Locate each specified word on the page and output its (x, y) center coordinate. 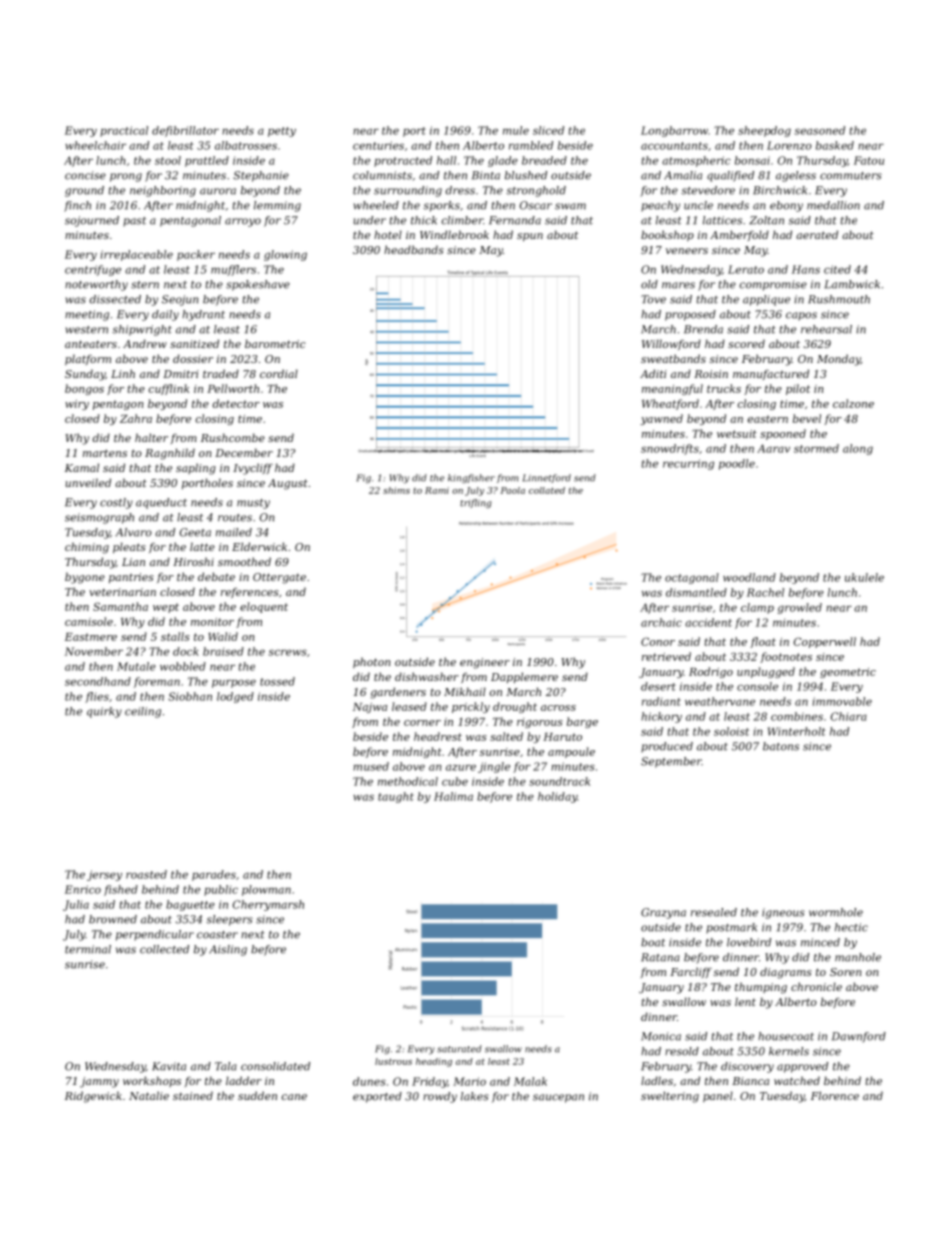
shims (396, 490)
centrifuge (93, 270)
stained (193, 1095)
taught (396, 797)
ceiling (143, 712)
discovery (747, 1067)
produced (667, 747)
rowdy (440, 1097)
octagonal (692, 578)
